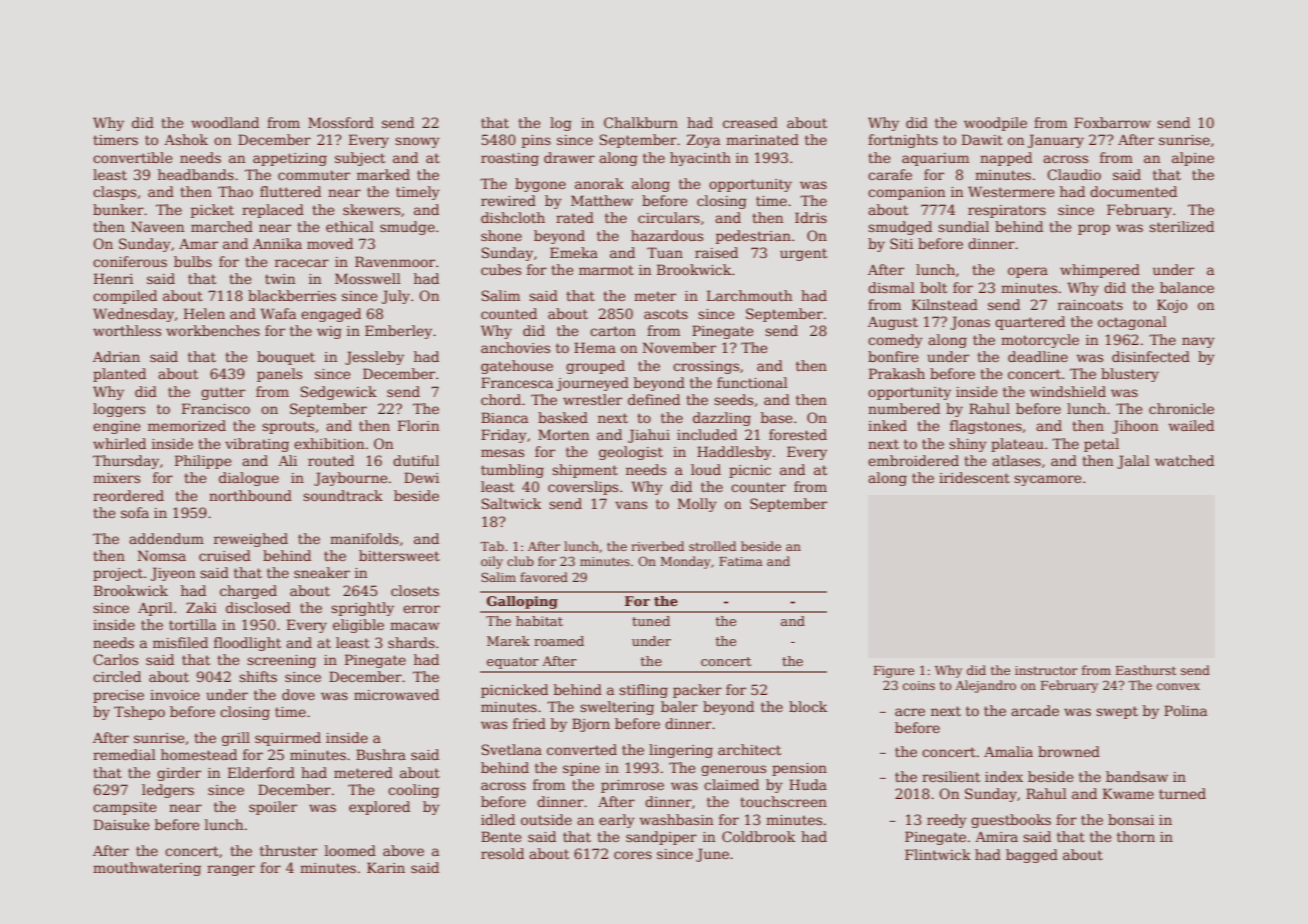 The height and width of the document is (924, 1308). What do you see at coordinates (1146, 670) in the document?
I see `Easthurst` at bounding box center [1146, 670].
